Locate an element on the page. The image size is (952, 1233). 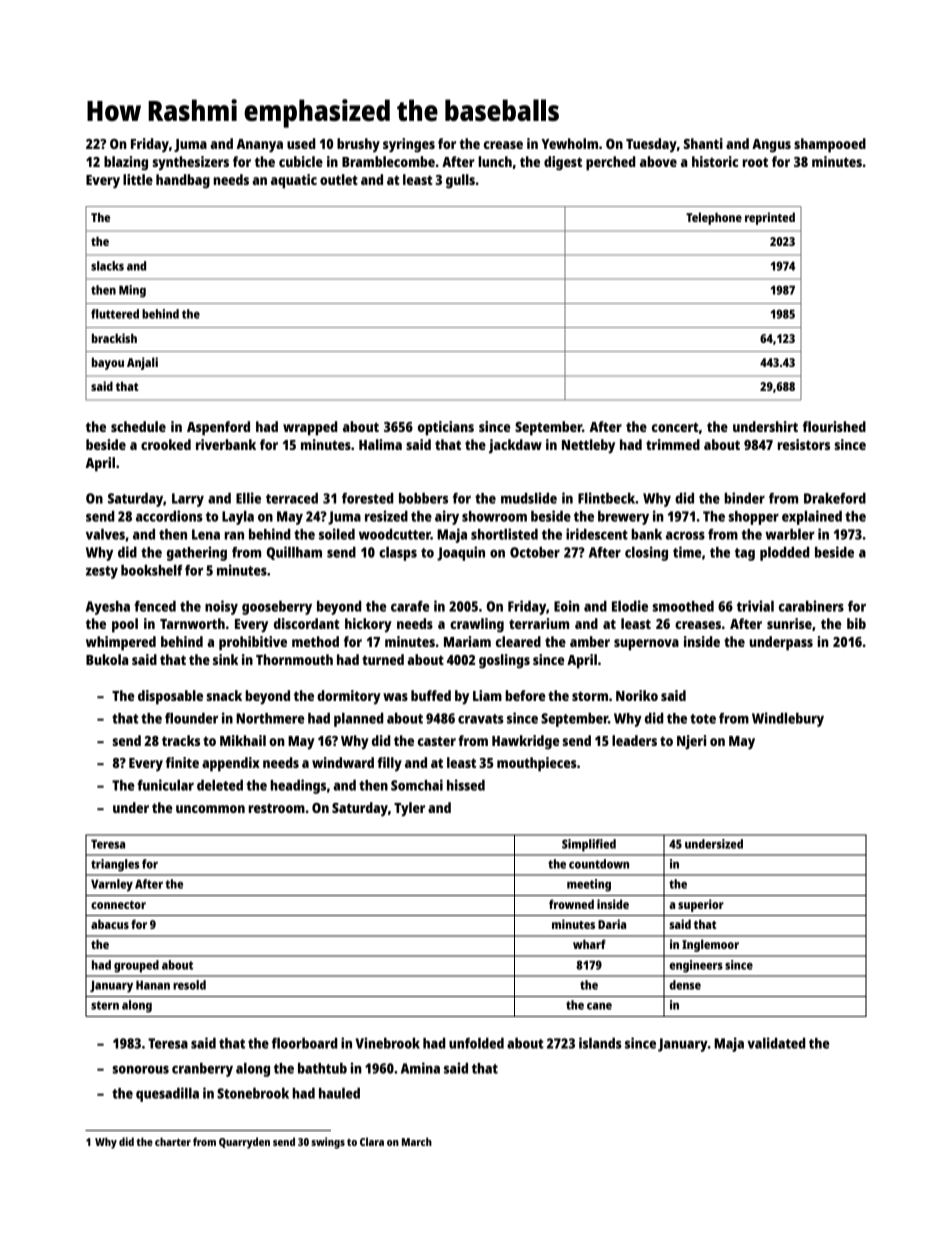
Shanti is located at coordinates (703, 143).
